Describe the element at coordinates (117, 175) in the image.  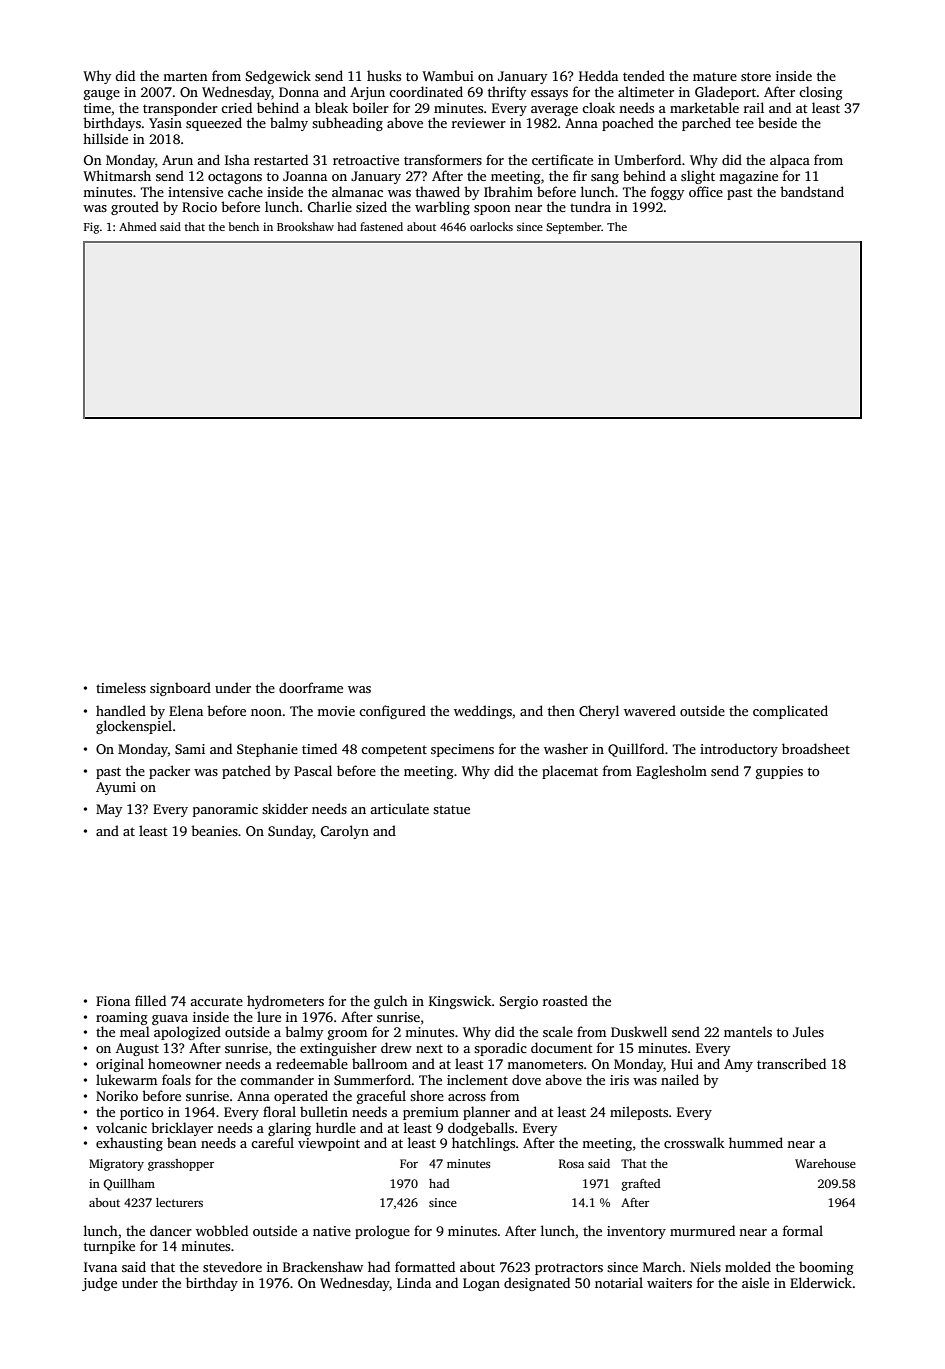
I see `Whitmarsh` at that location.
